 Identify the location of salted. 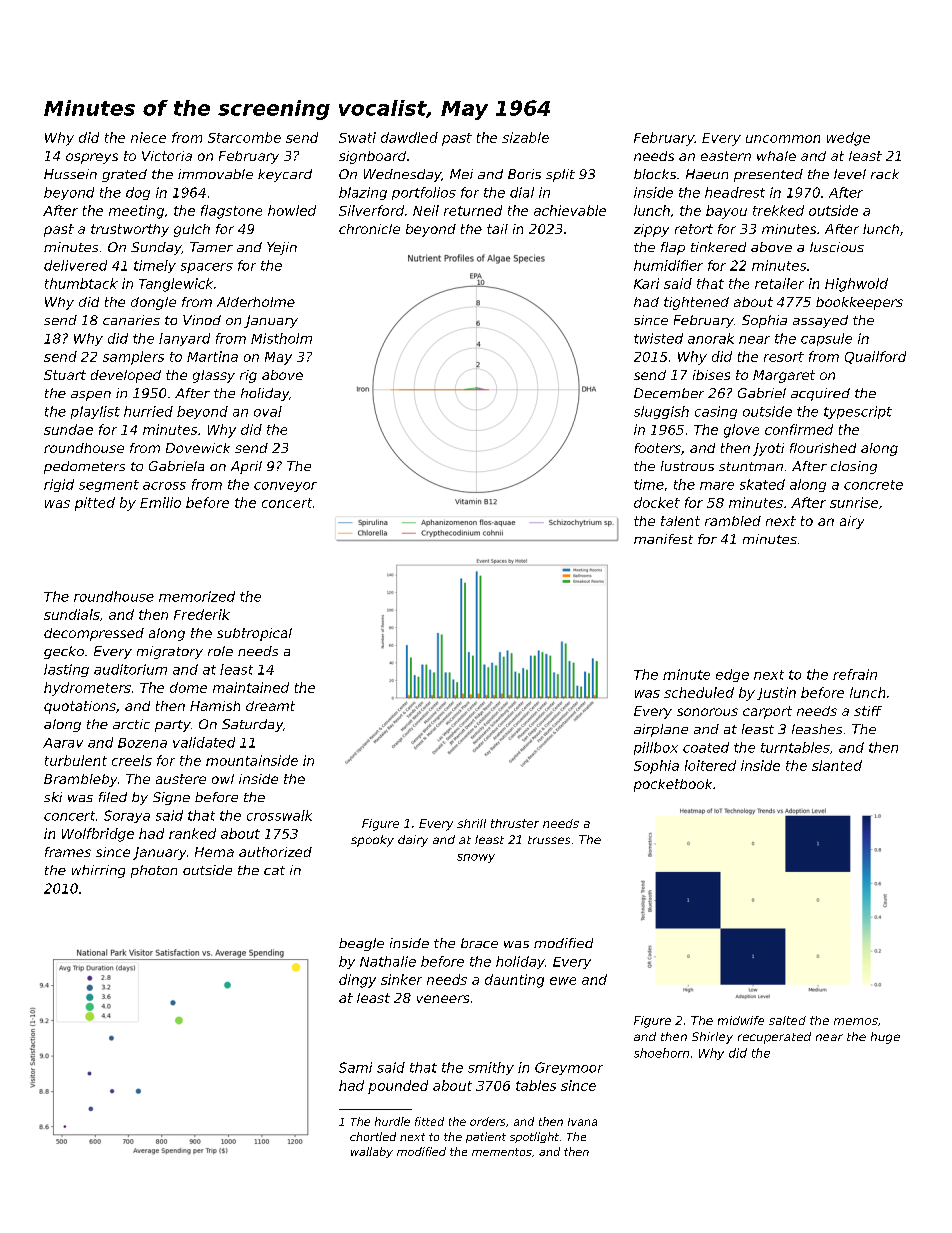
(787, 1020).
